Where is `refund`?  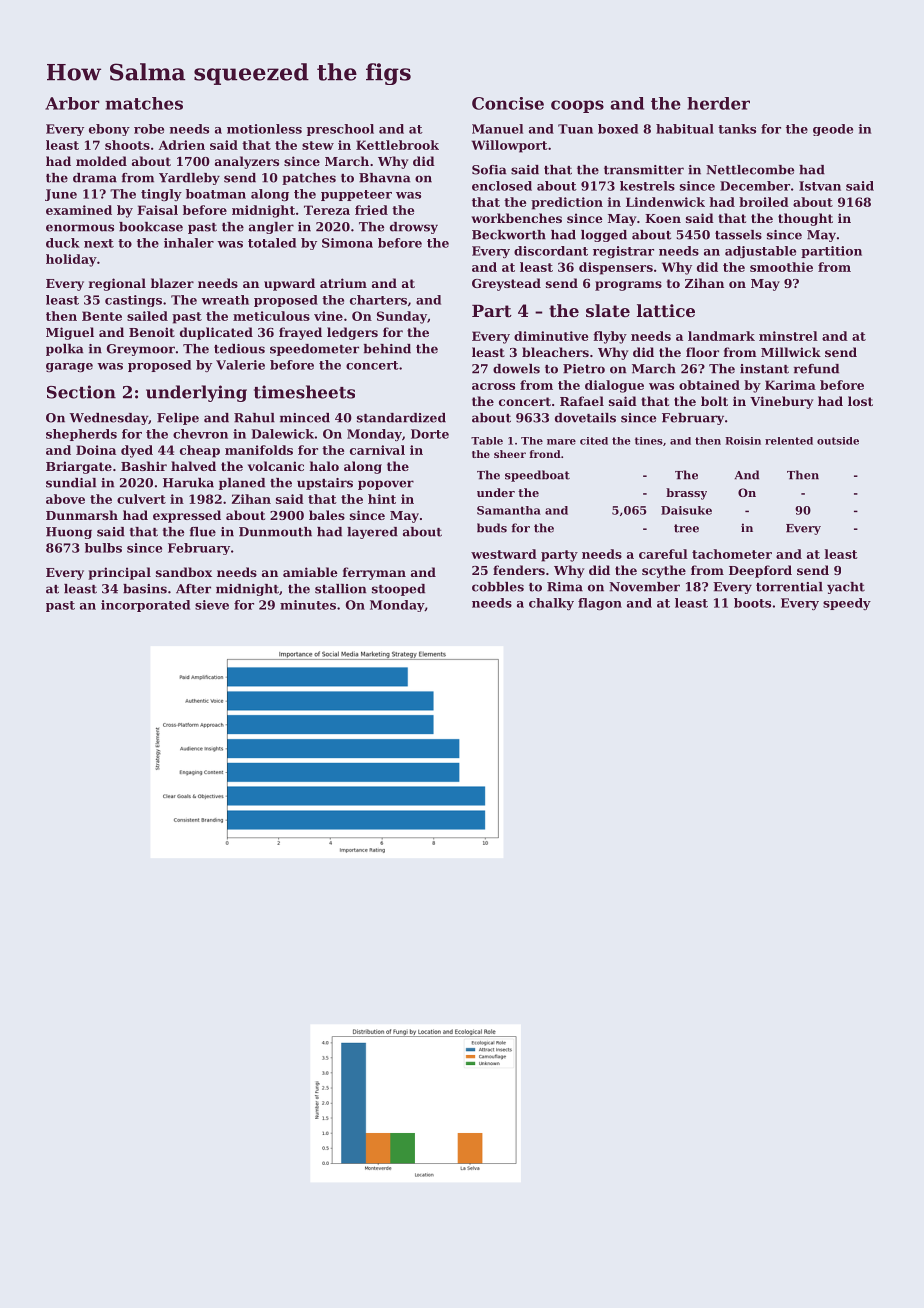
refund is located at coordinates (816, 369).
